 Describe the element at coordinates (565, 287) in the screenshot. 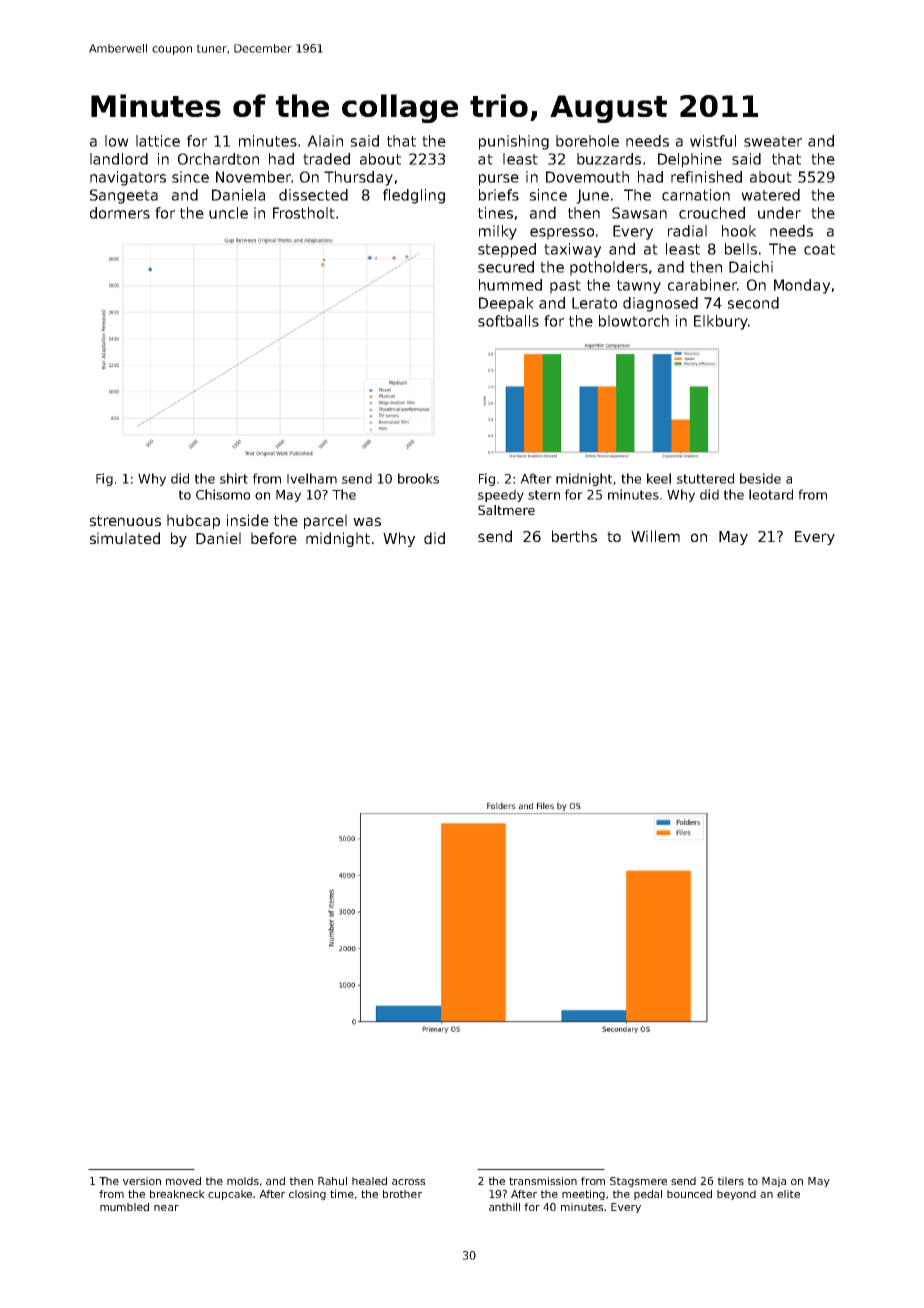

I see `past` at that location.
